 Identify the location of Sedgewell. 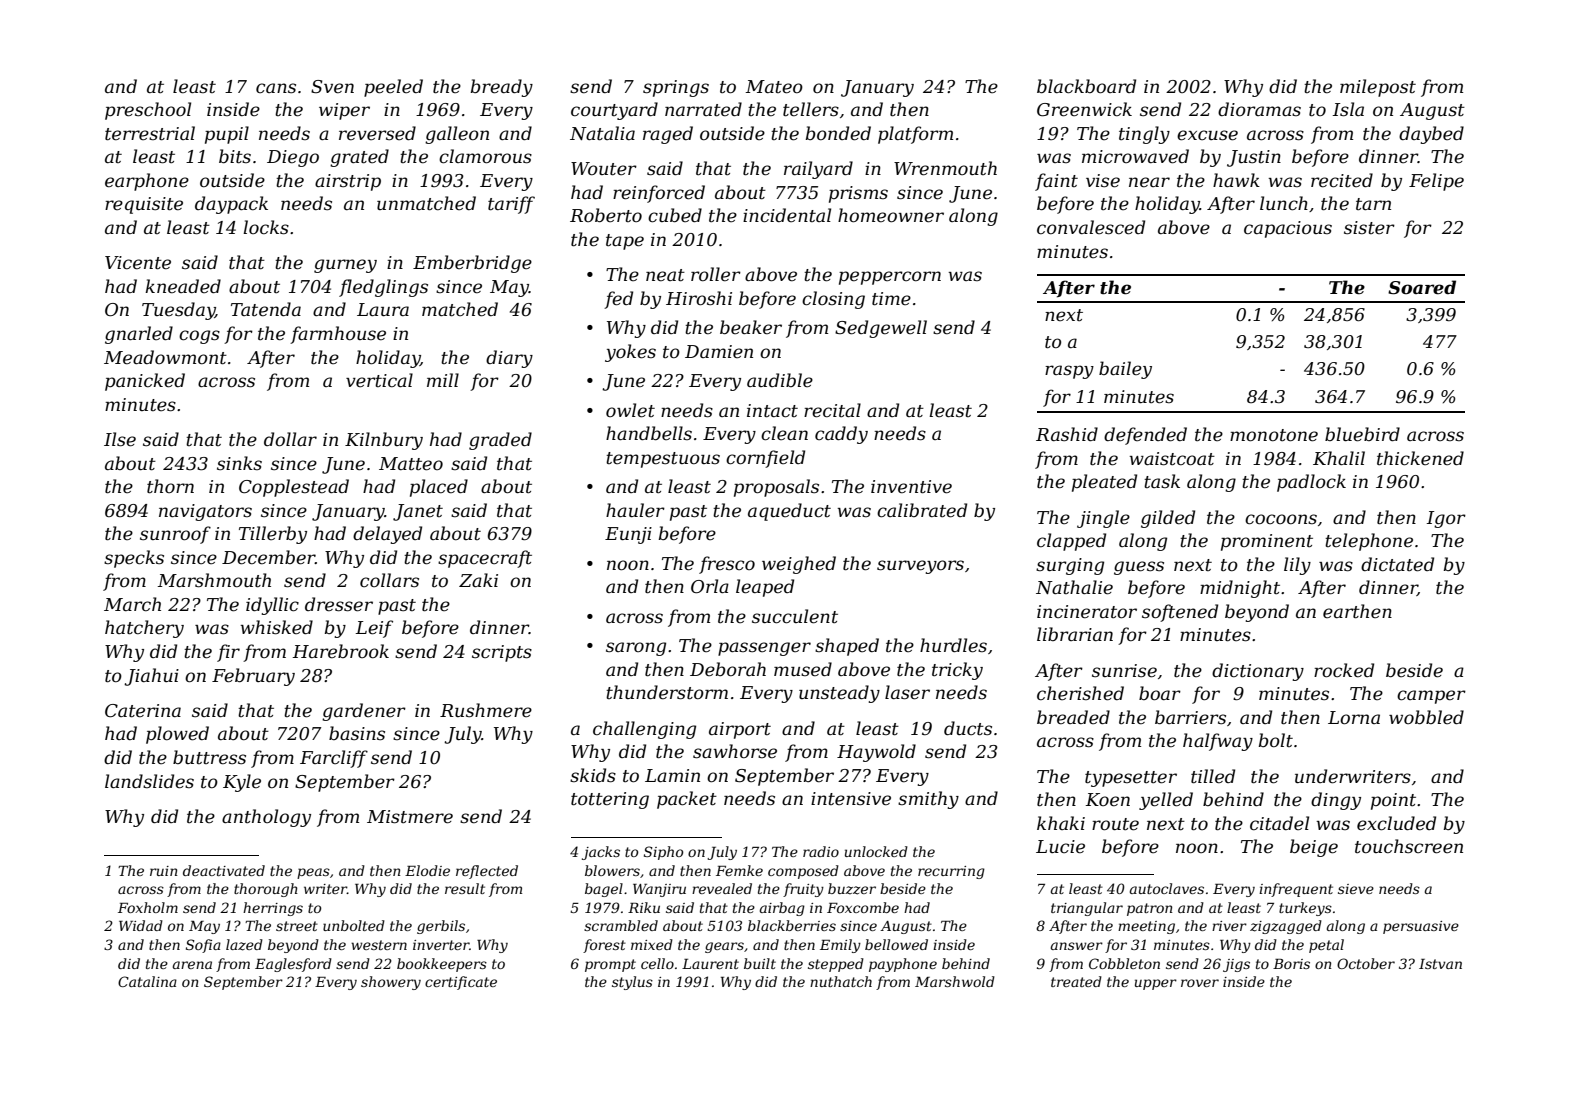
(881, 329).
